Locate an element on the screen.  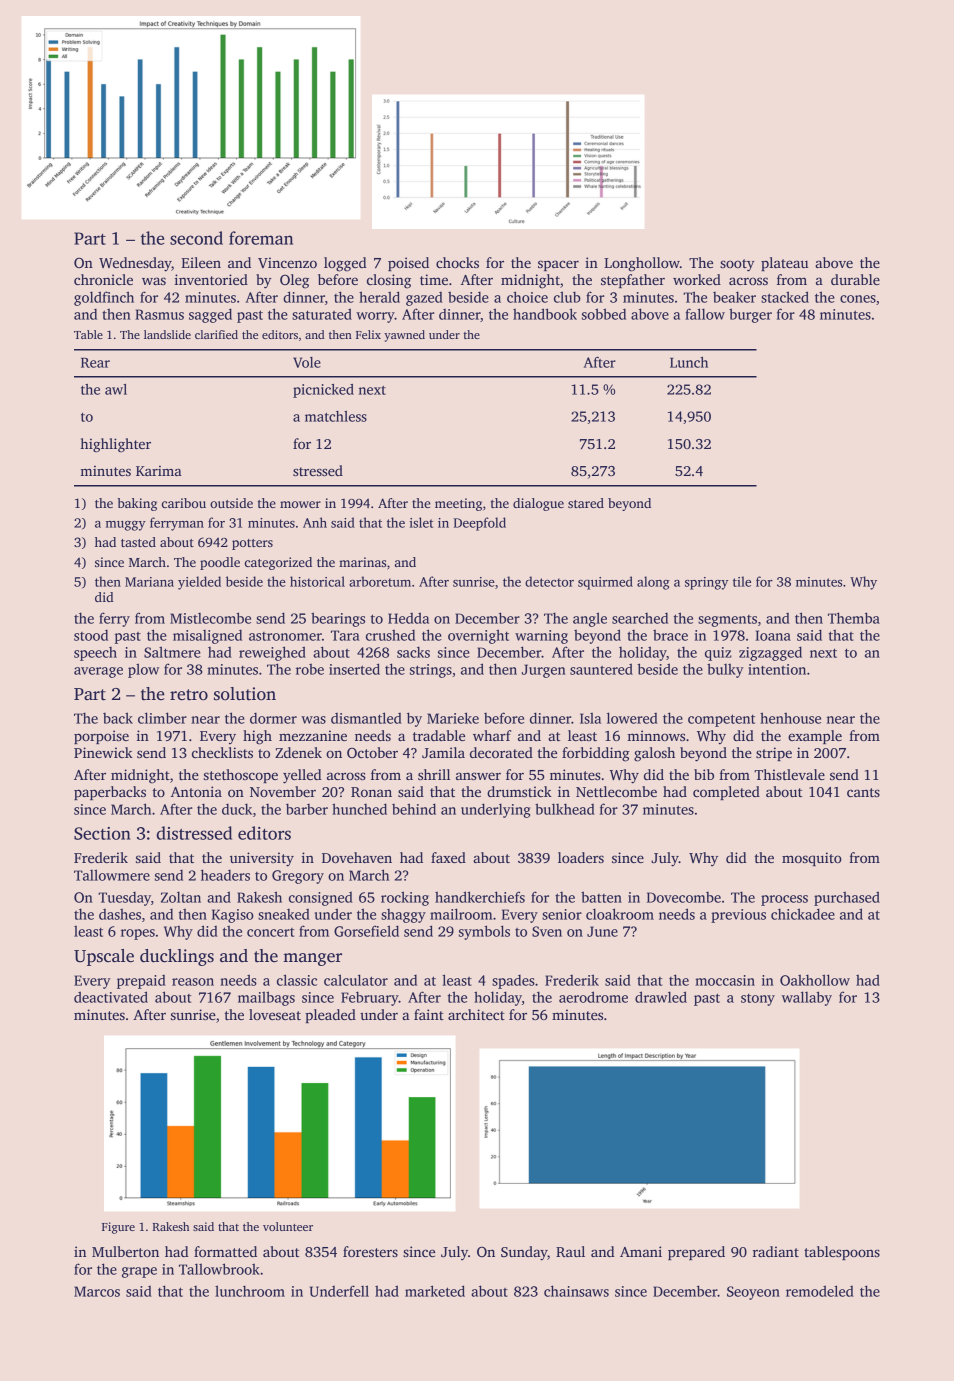
plateau is located at coordinates (784, 264).
